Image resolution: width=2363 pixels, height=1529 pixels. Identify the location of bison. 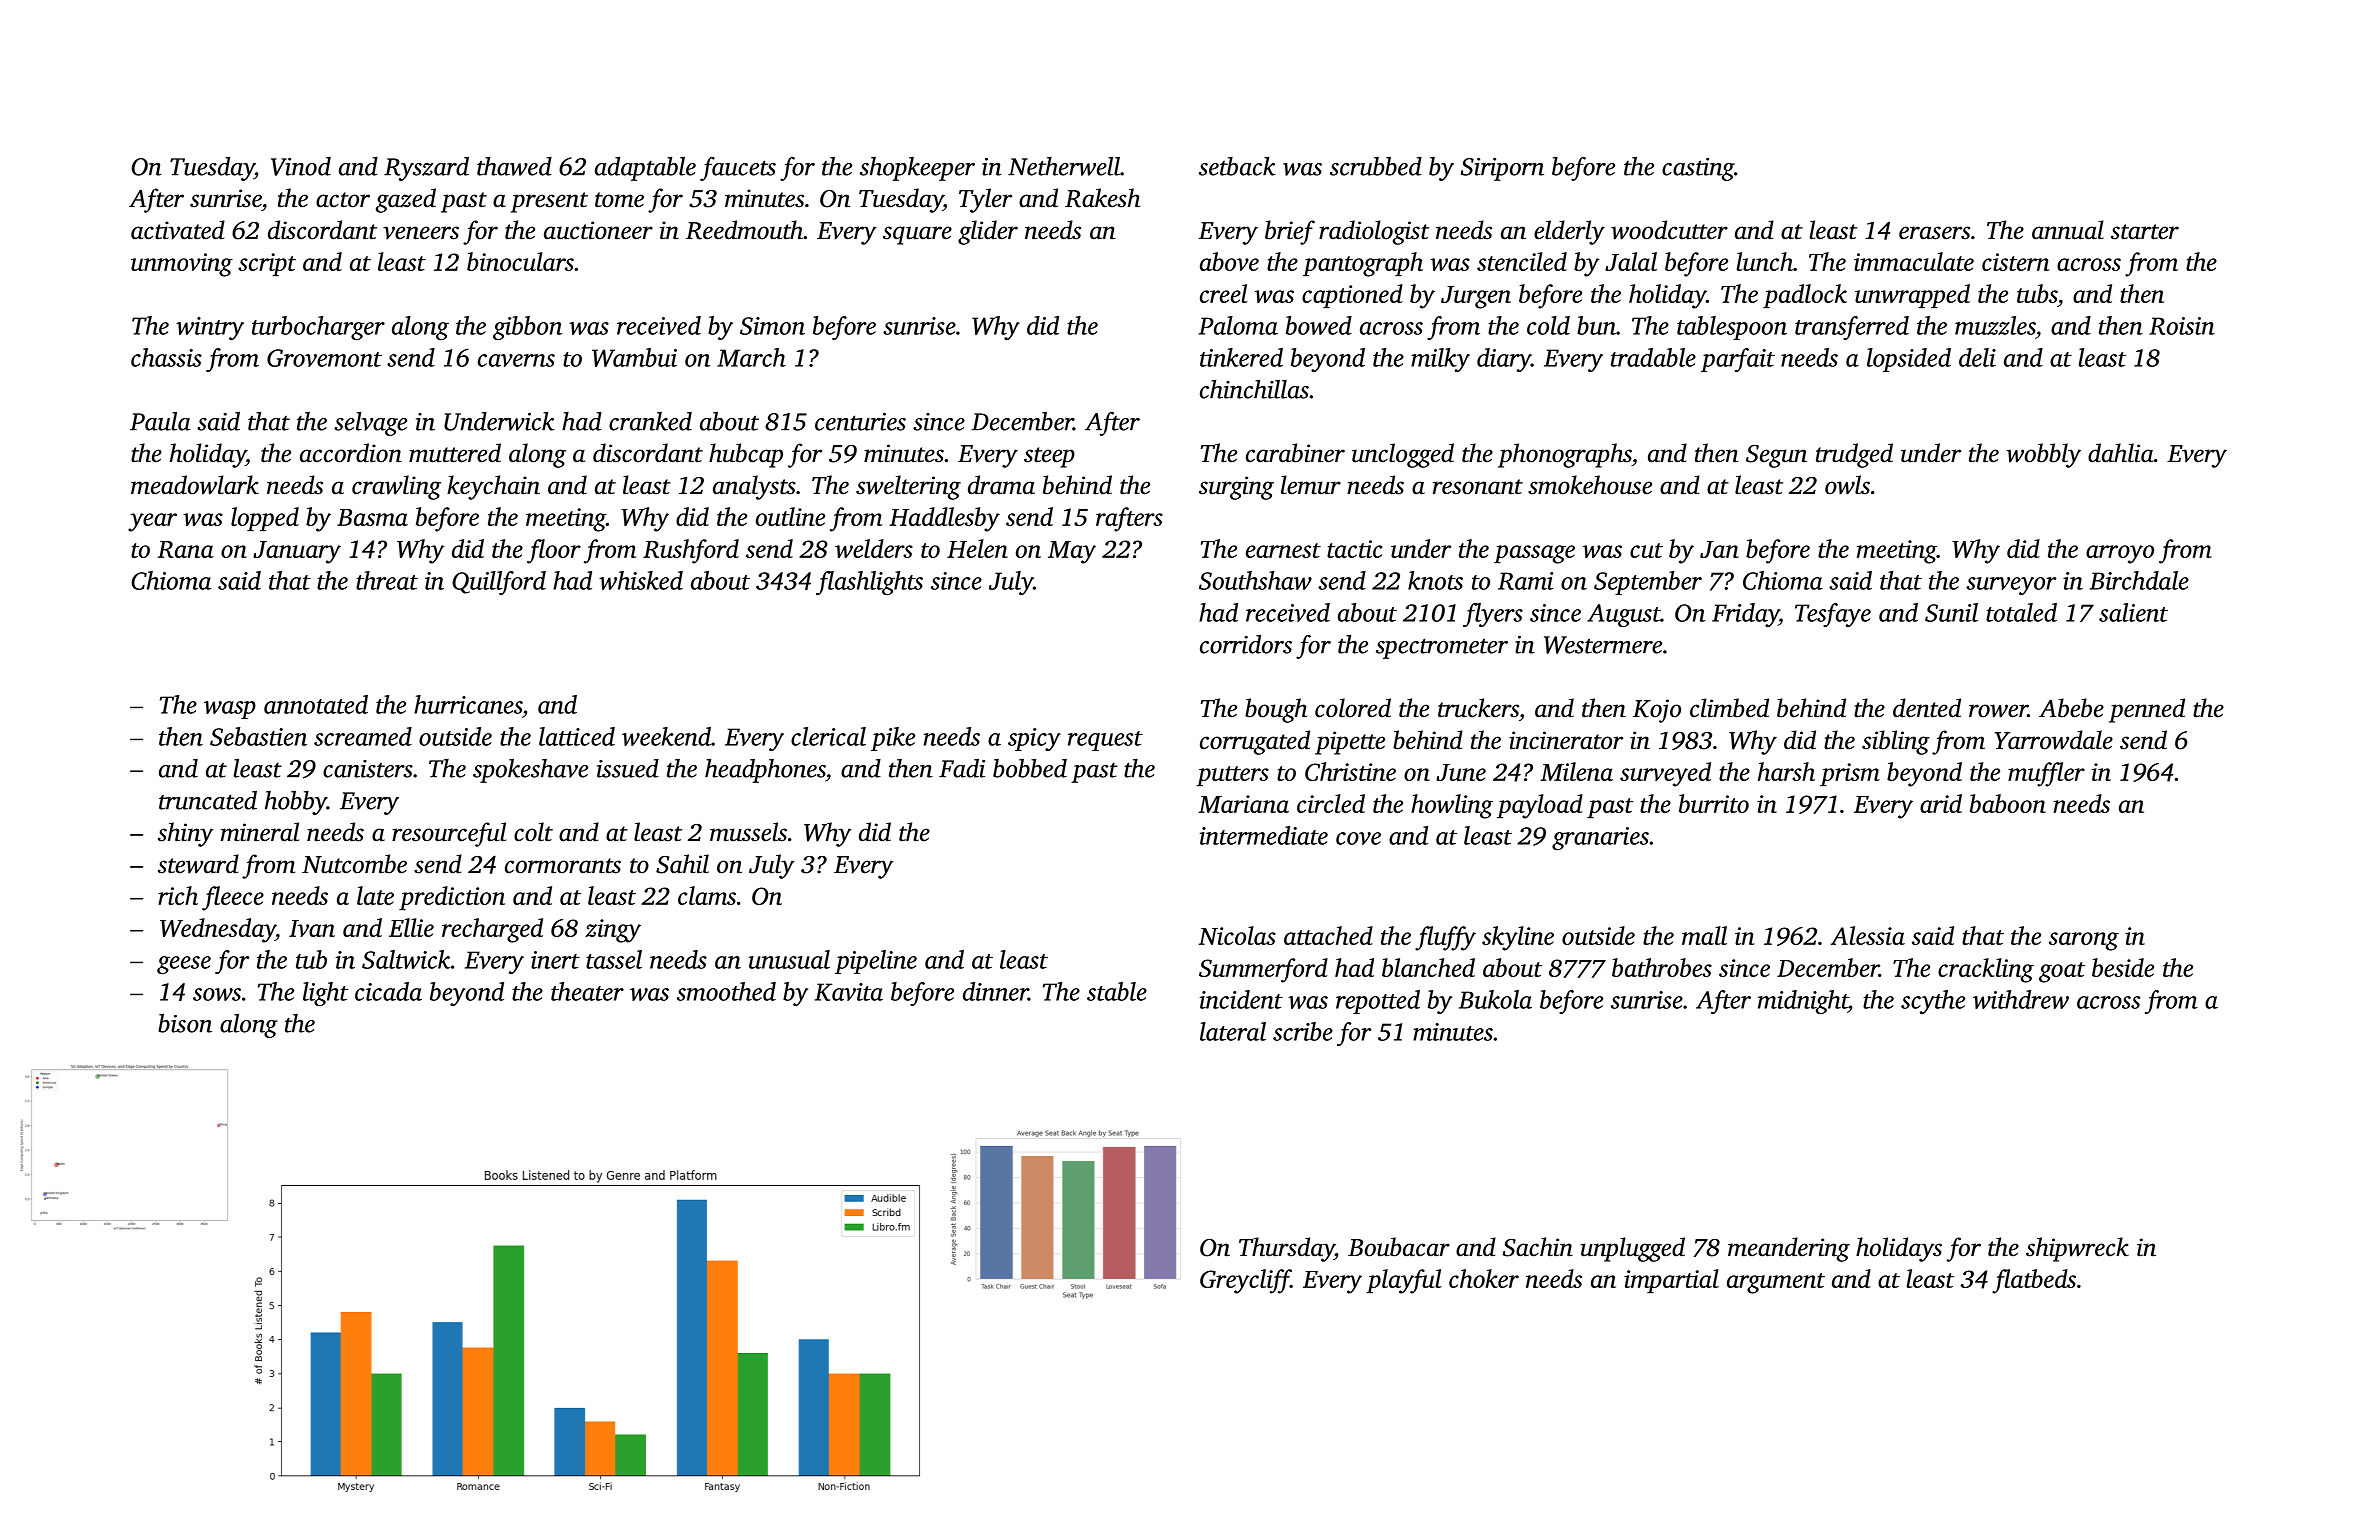
(185, 1023).
